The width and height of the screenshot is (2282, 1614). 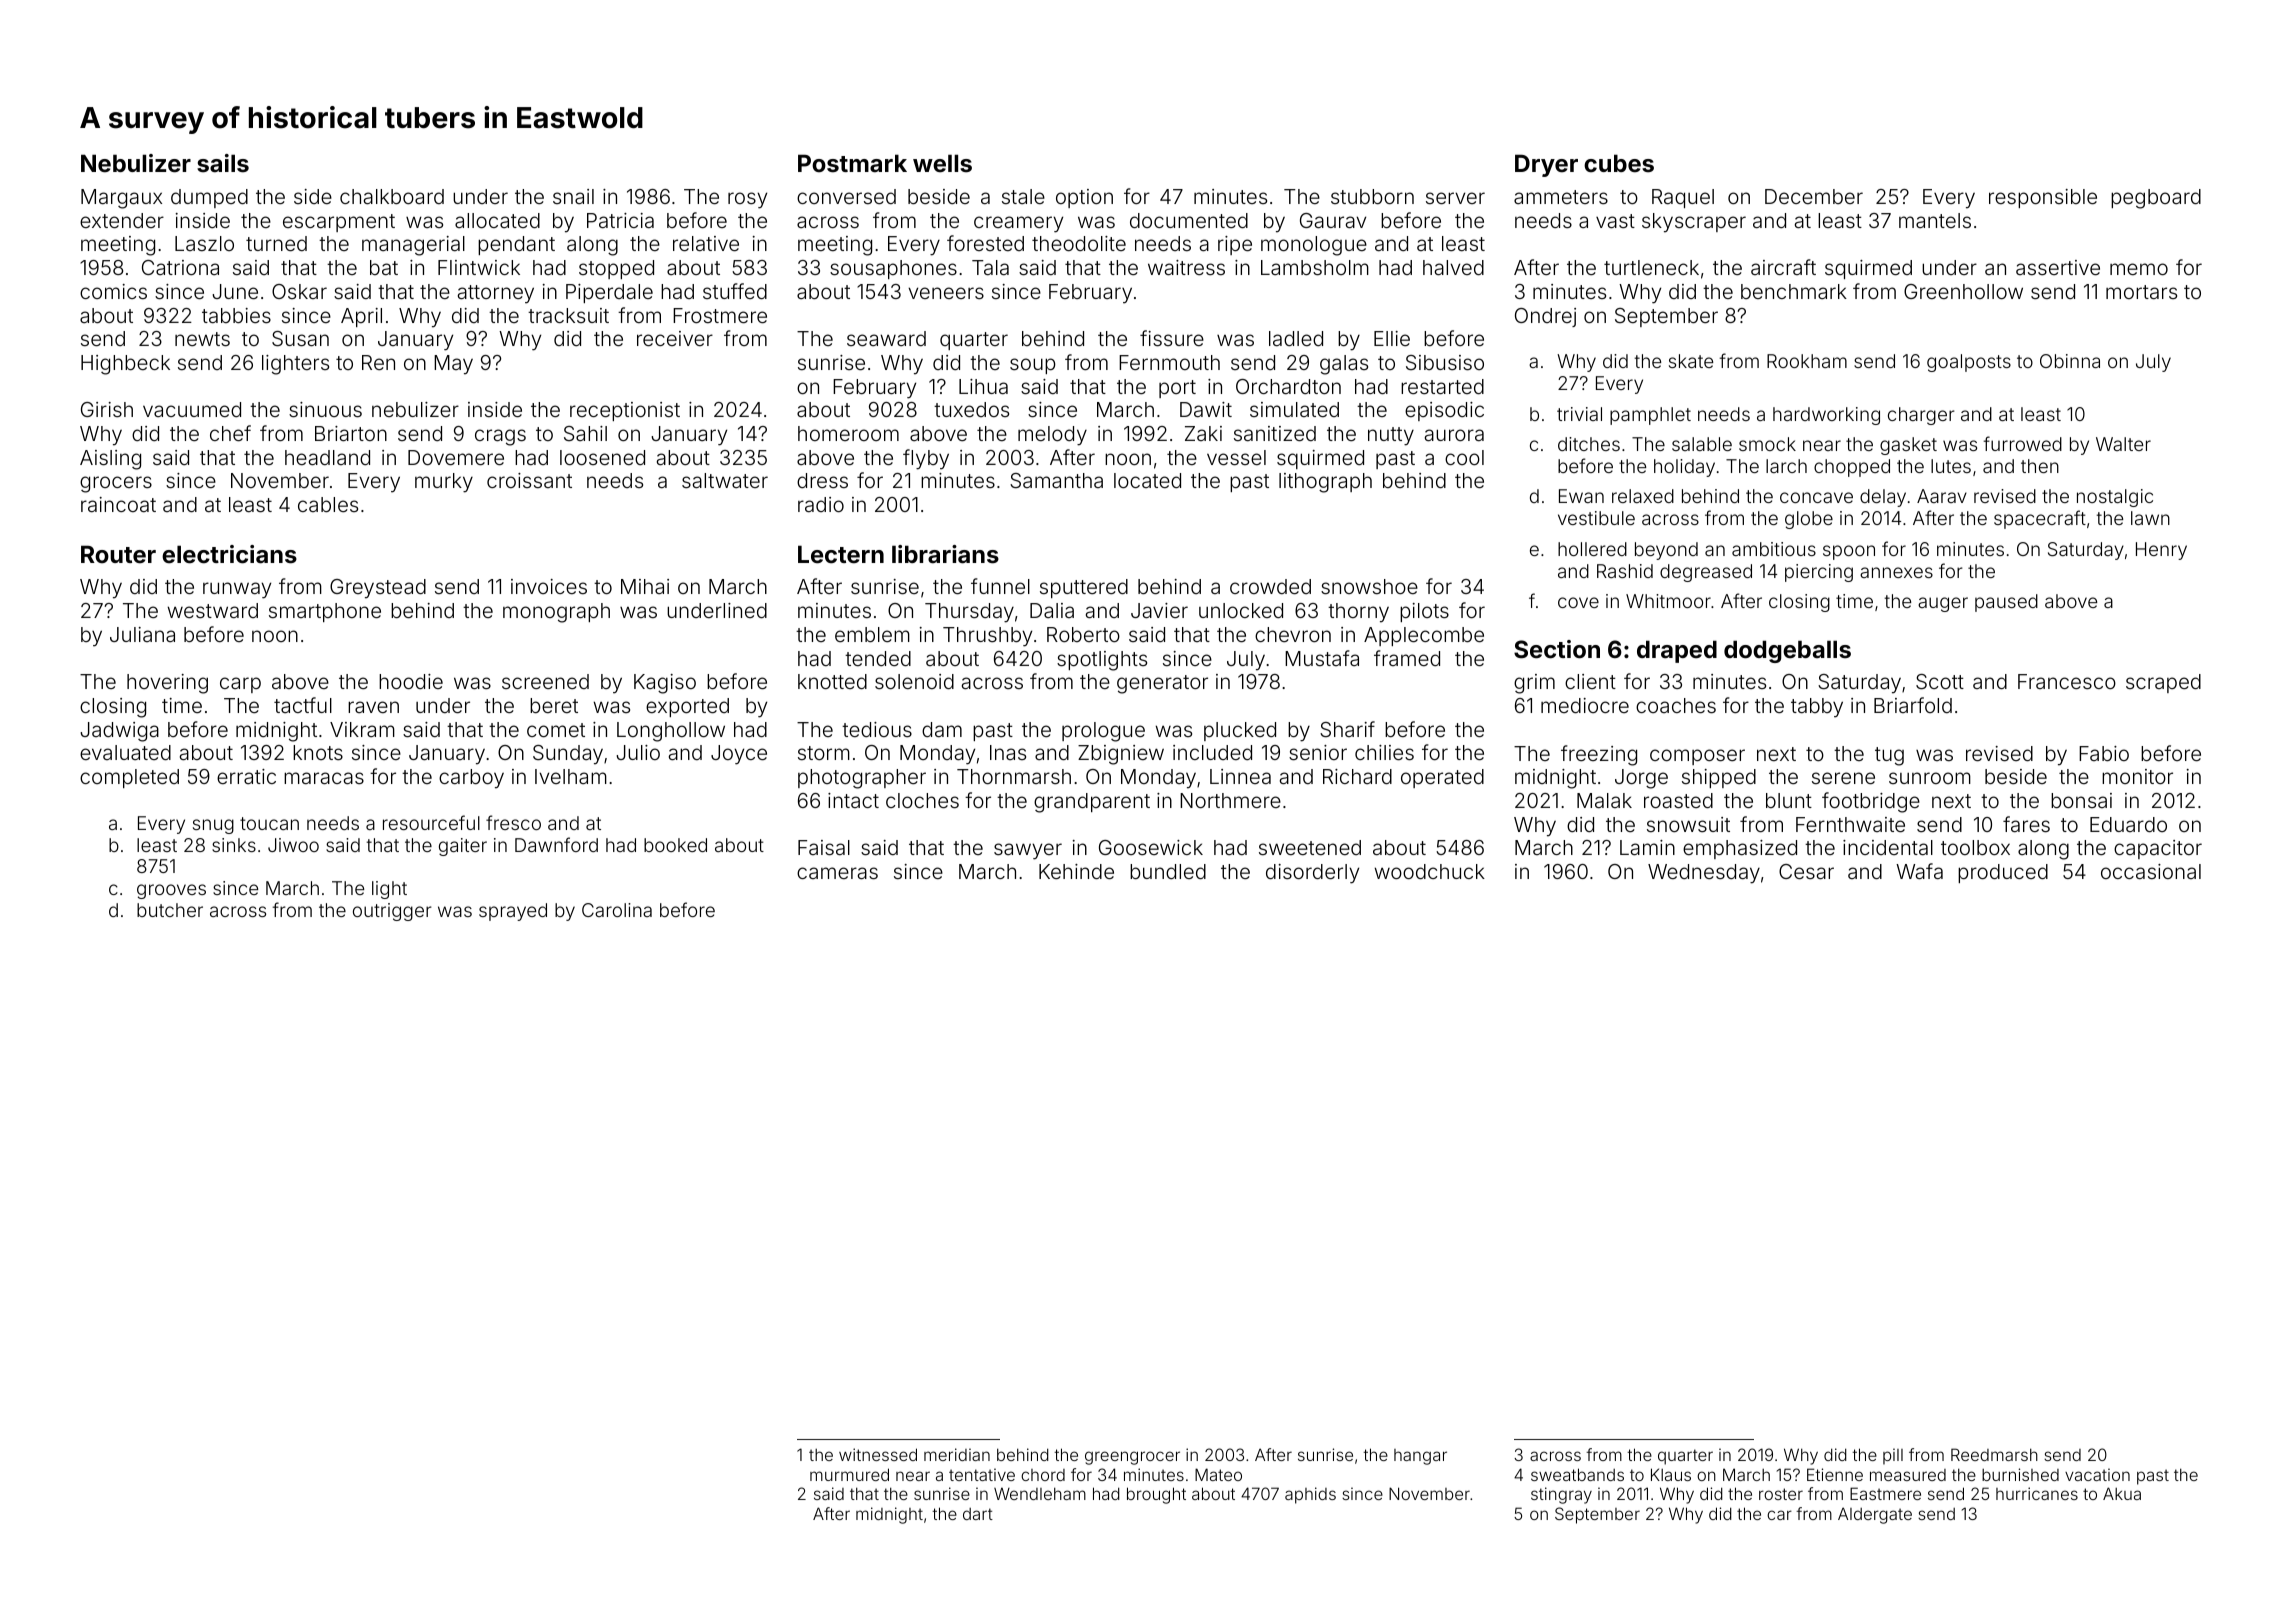 I want to click on stubborn, so click(x=1372, y=196).
